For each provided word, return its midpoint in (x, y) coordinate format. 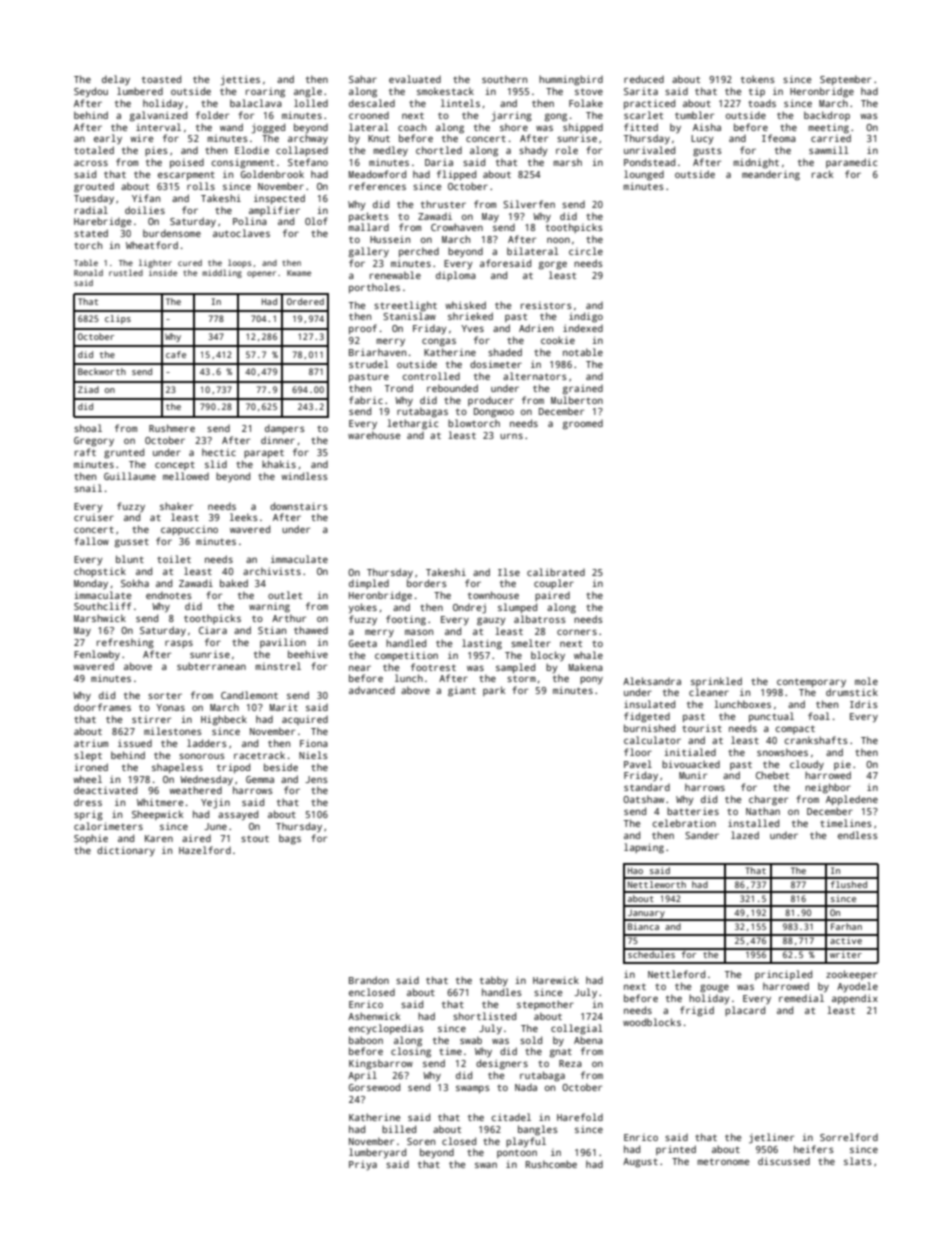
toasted (161, 79)
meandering (771, 175)
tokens (758, 79)
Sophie (91, 839)
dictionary (126, 851)
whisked (465, 305)
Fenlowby (97, 655)
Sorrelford (849, 1137)
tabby (494, 981)
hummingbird (571, 80)
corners (577, 632)
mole (866, 681)
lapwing (644, 848)
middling (222, 273)
